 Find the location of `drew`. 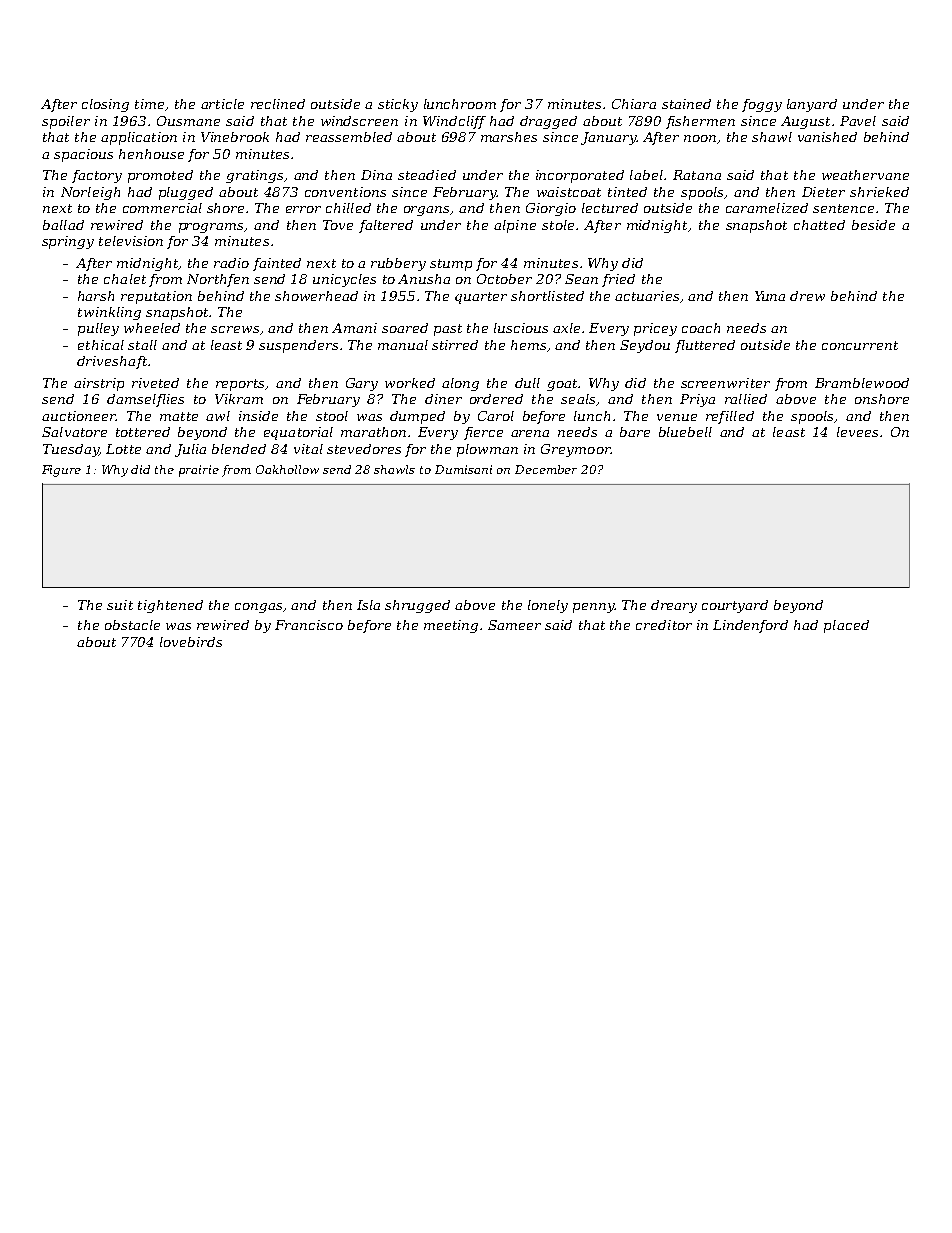

drew is located at coordinates (807, 296).
